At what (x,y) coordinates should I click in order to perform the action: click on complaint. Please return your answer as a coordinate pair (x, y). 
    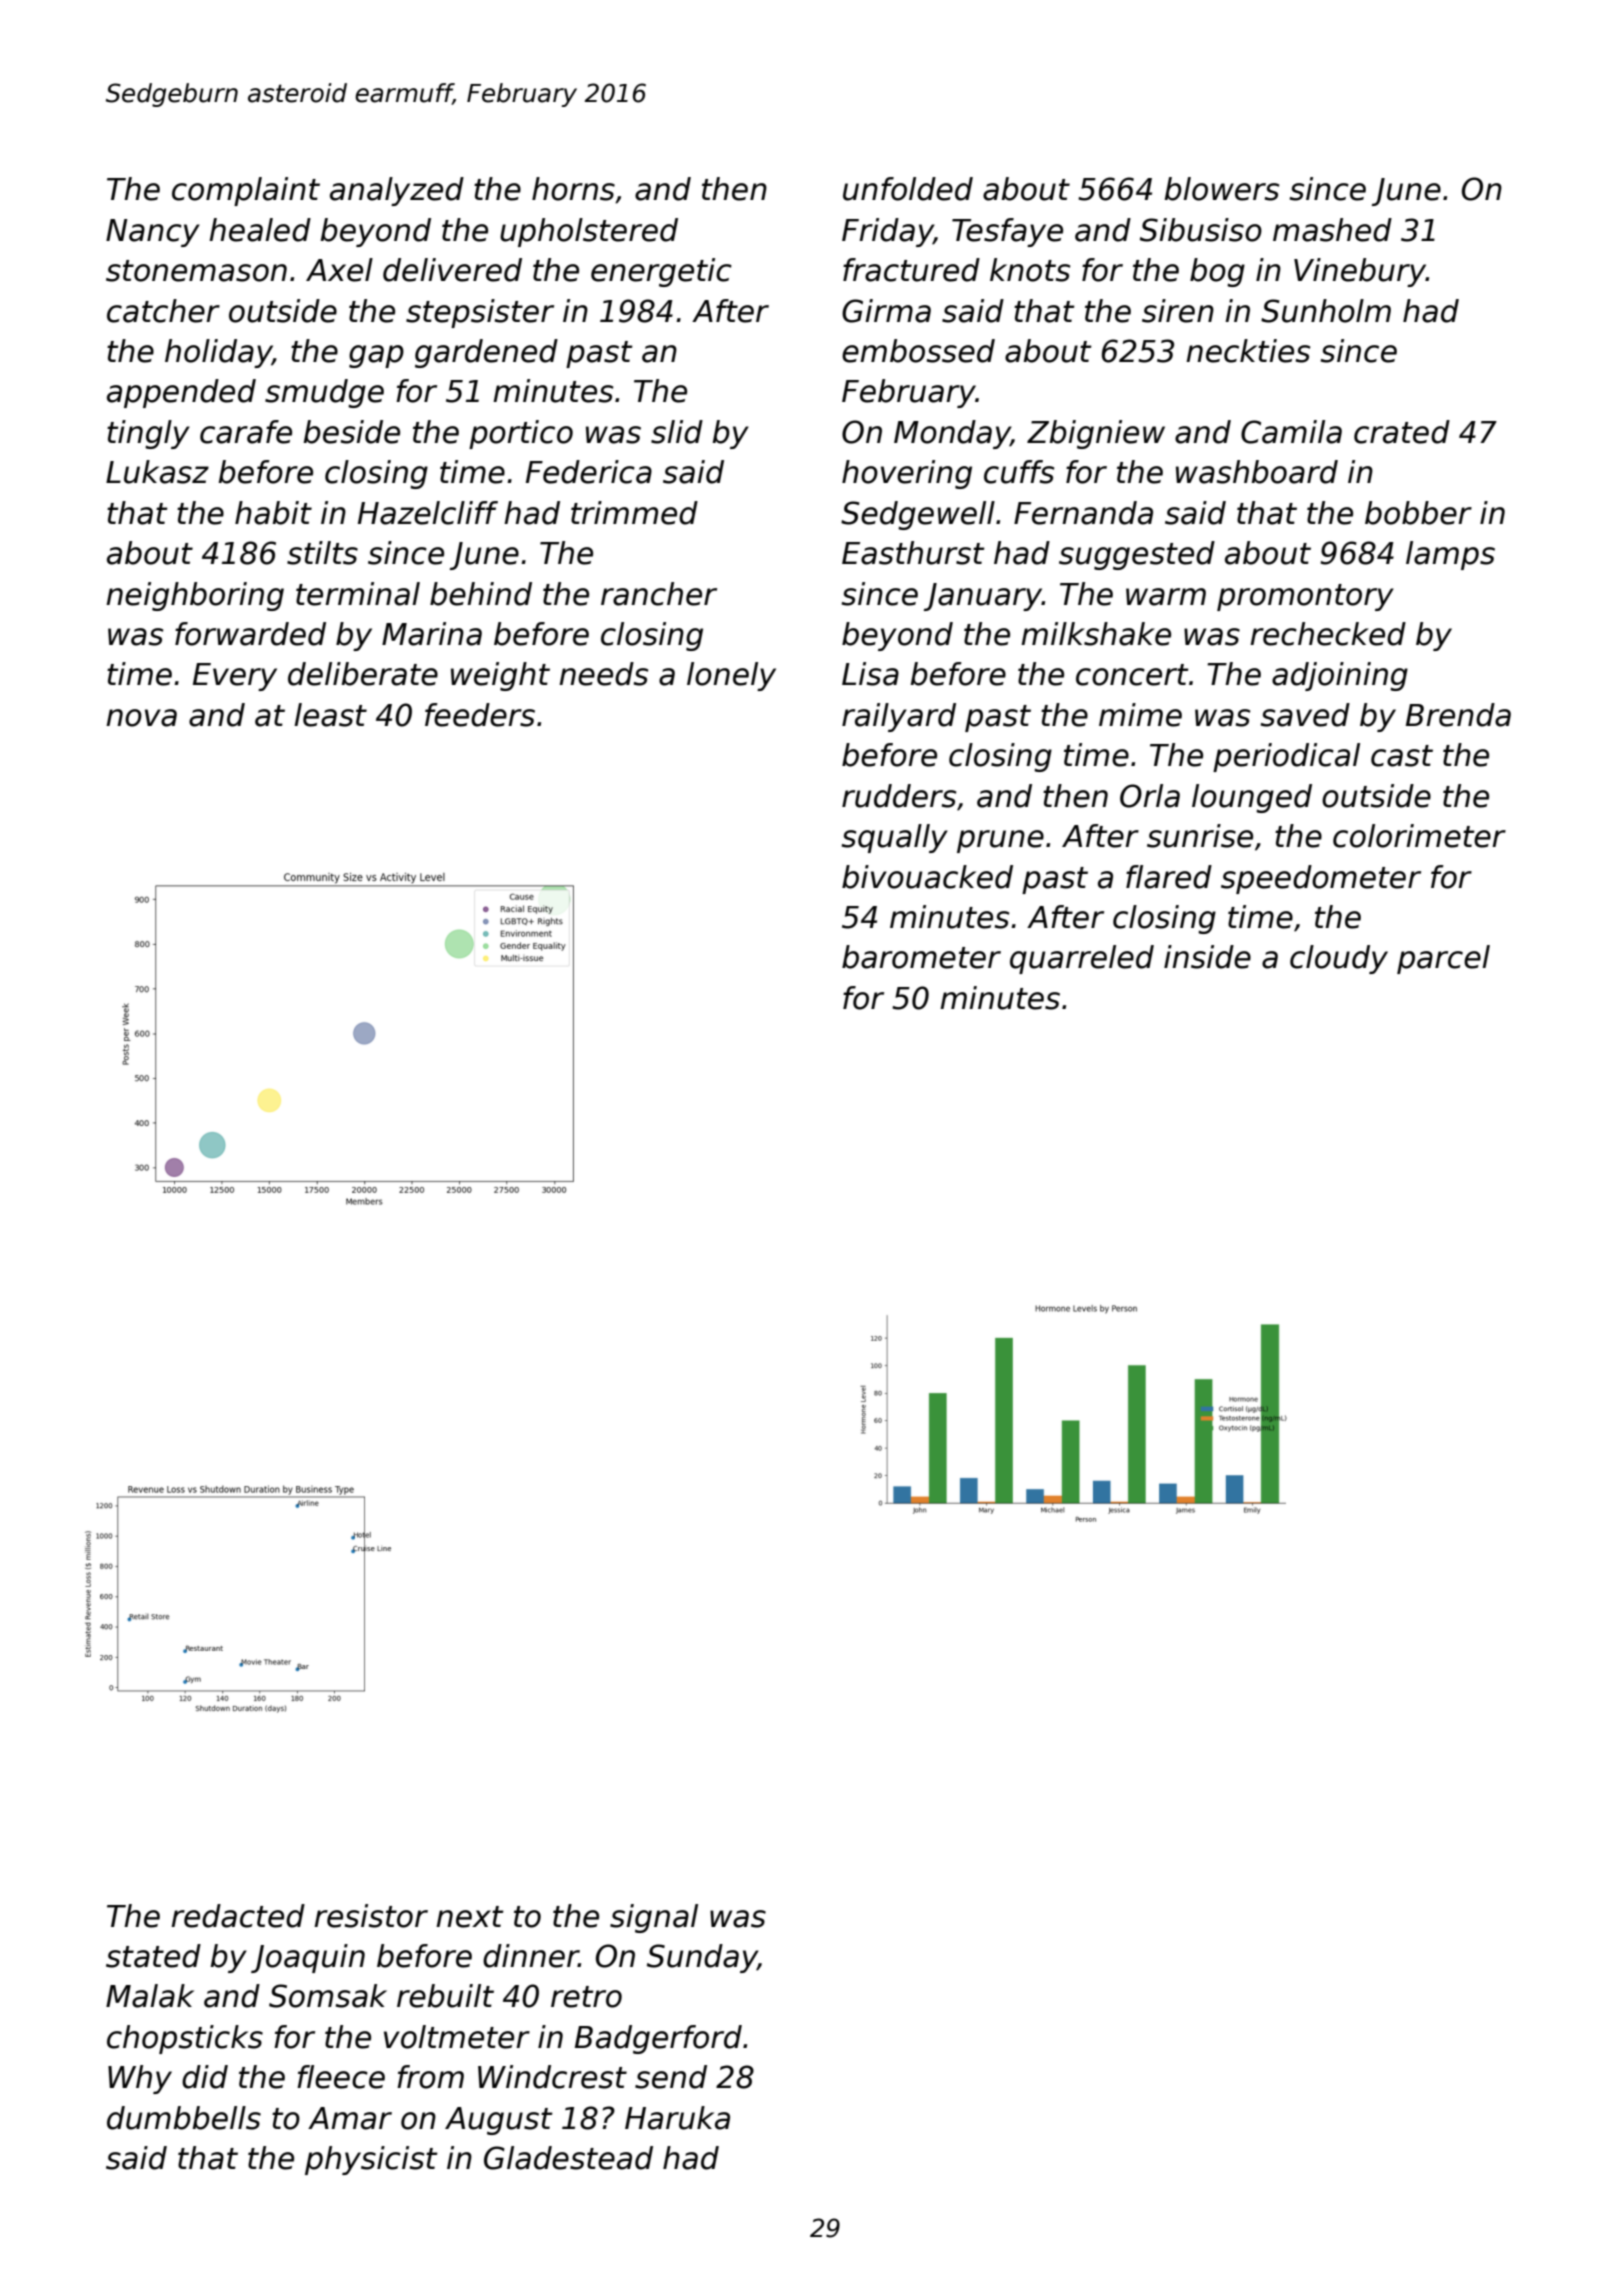
    Looking at the image, I should click on (246, 191).
